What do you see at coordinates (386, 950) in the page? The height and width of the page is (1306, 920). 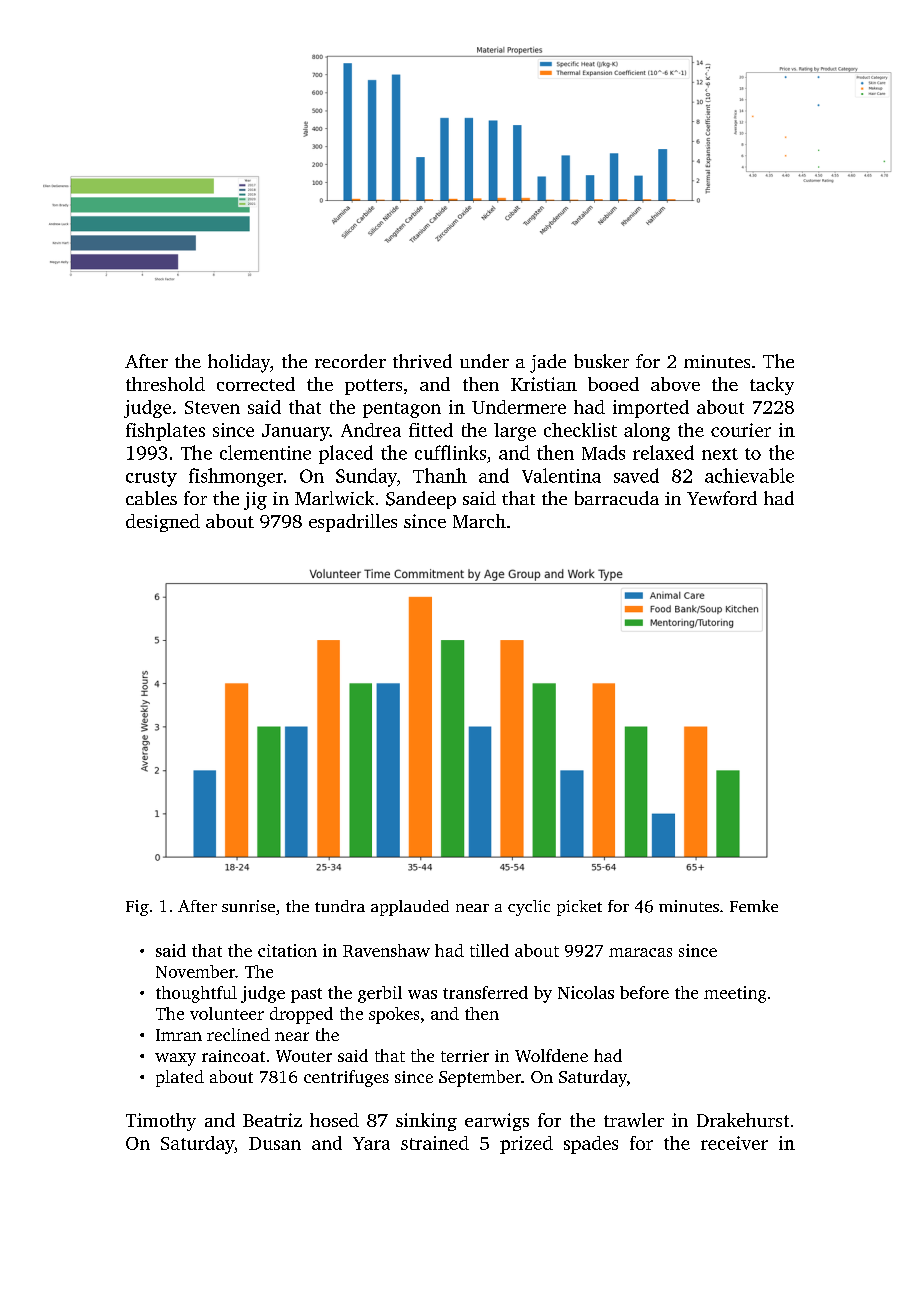 I see `Ravenshaw` at bounding box center [386, 950].
